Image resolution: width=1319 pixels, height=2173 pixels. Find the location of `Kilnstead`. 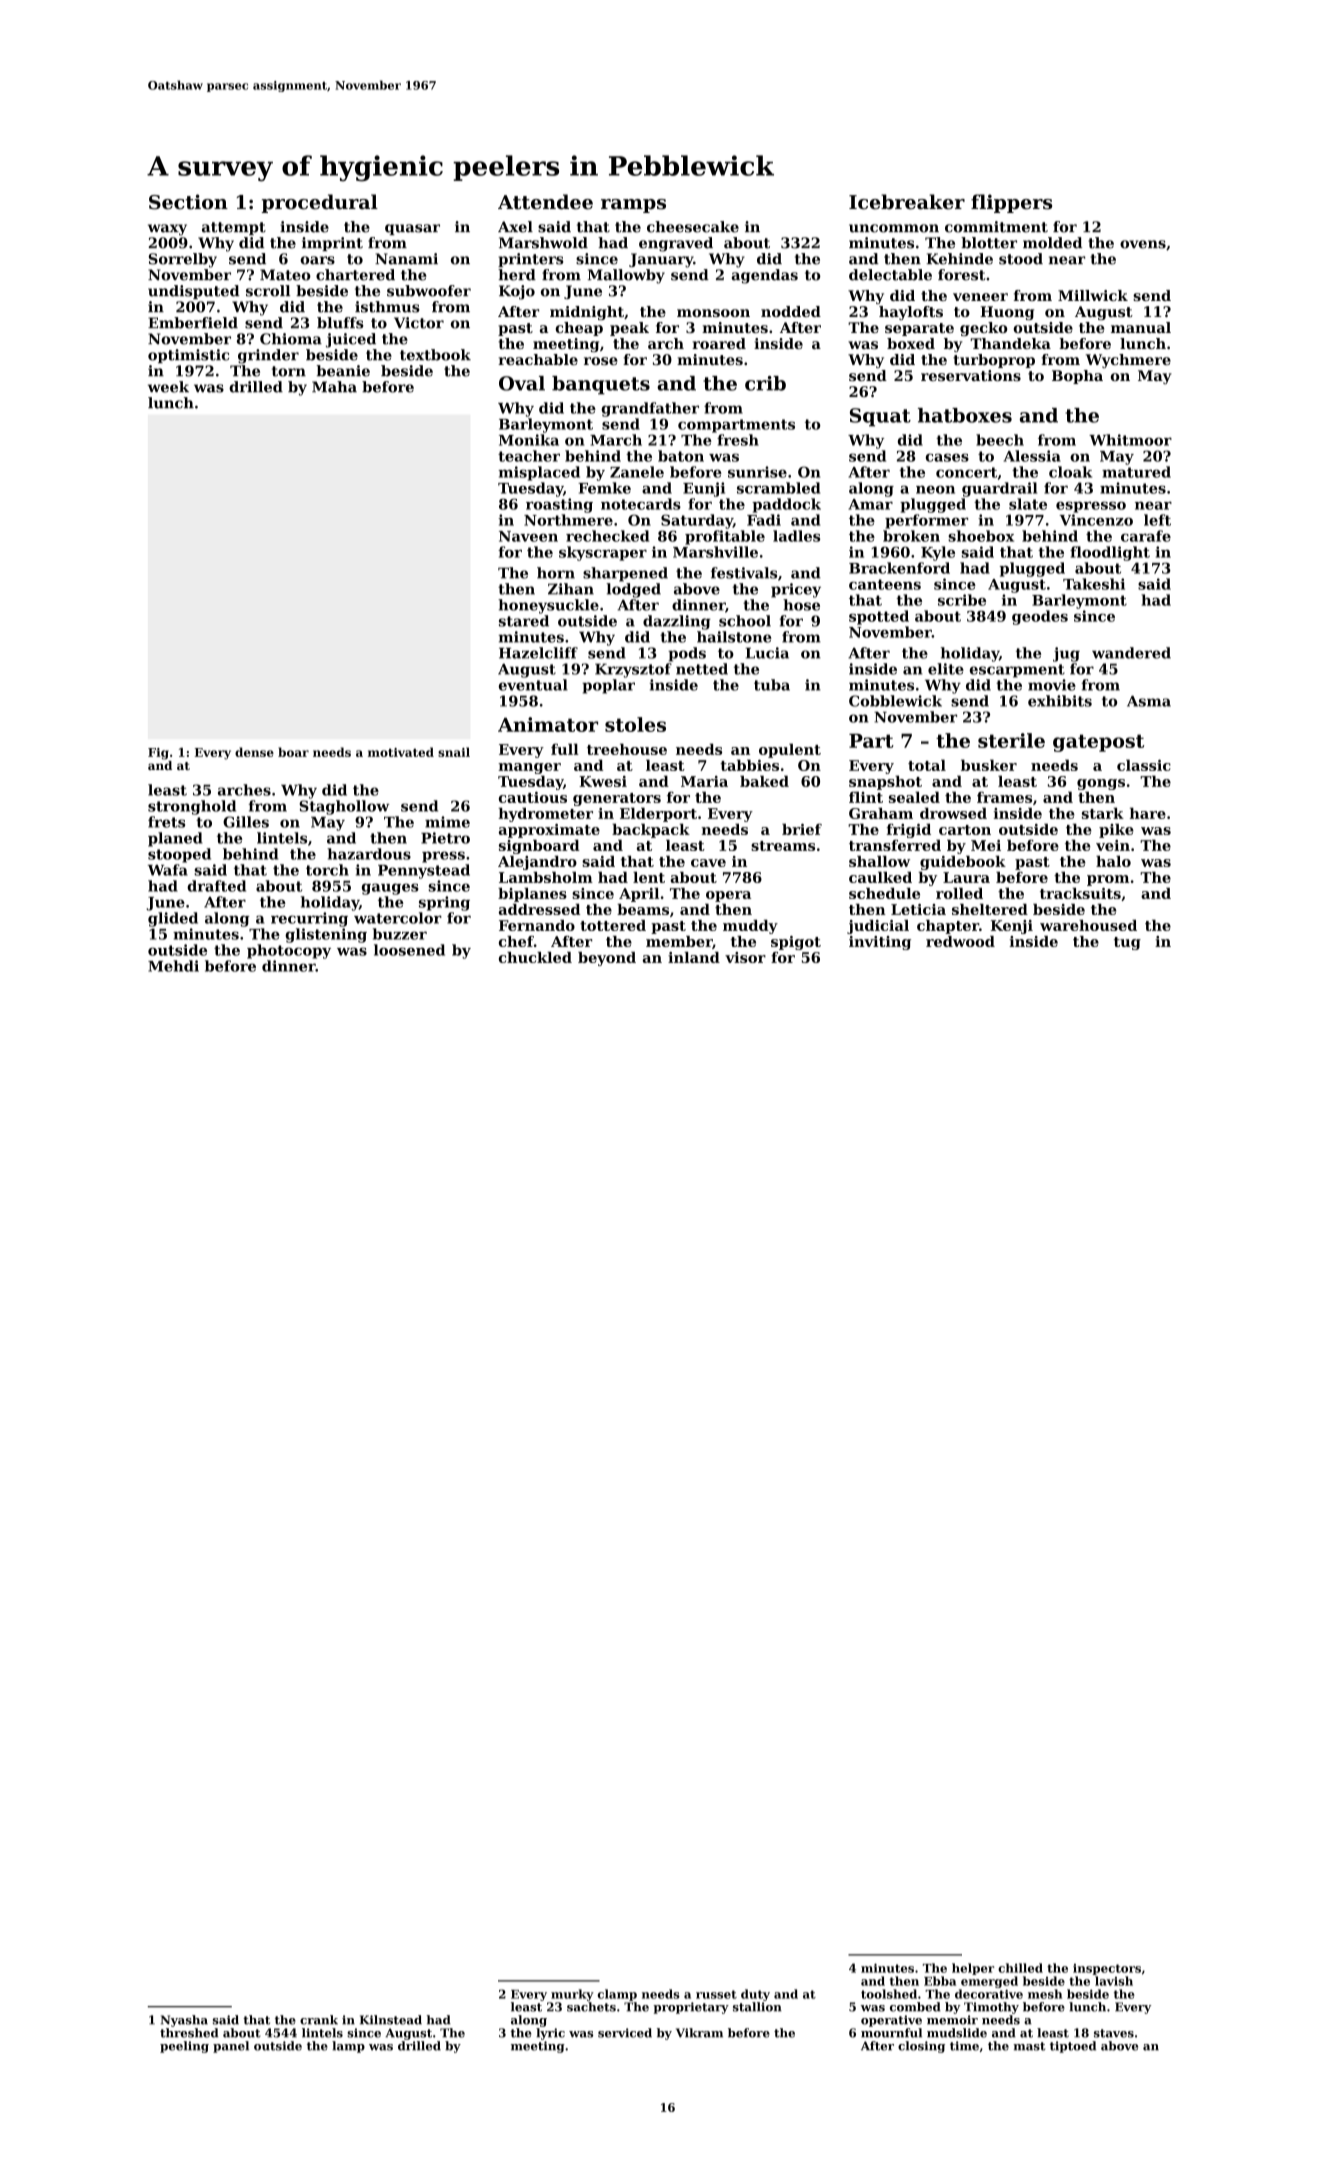

Kilnstead is located at coordinates (391, 2020).
